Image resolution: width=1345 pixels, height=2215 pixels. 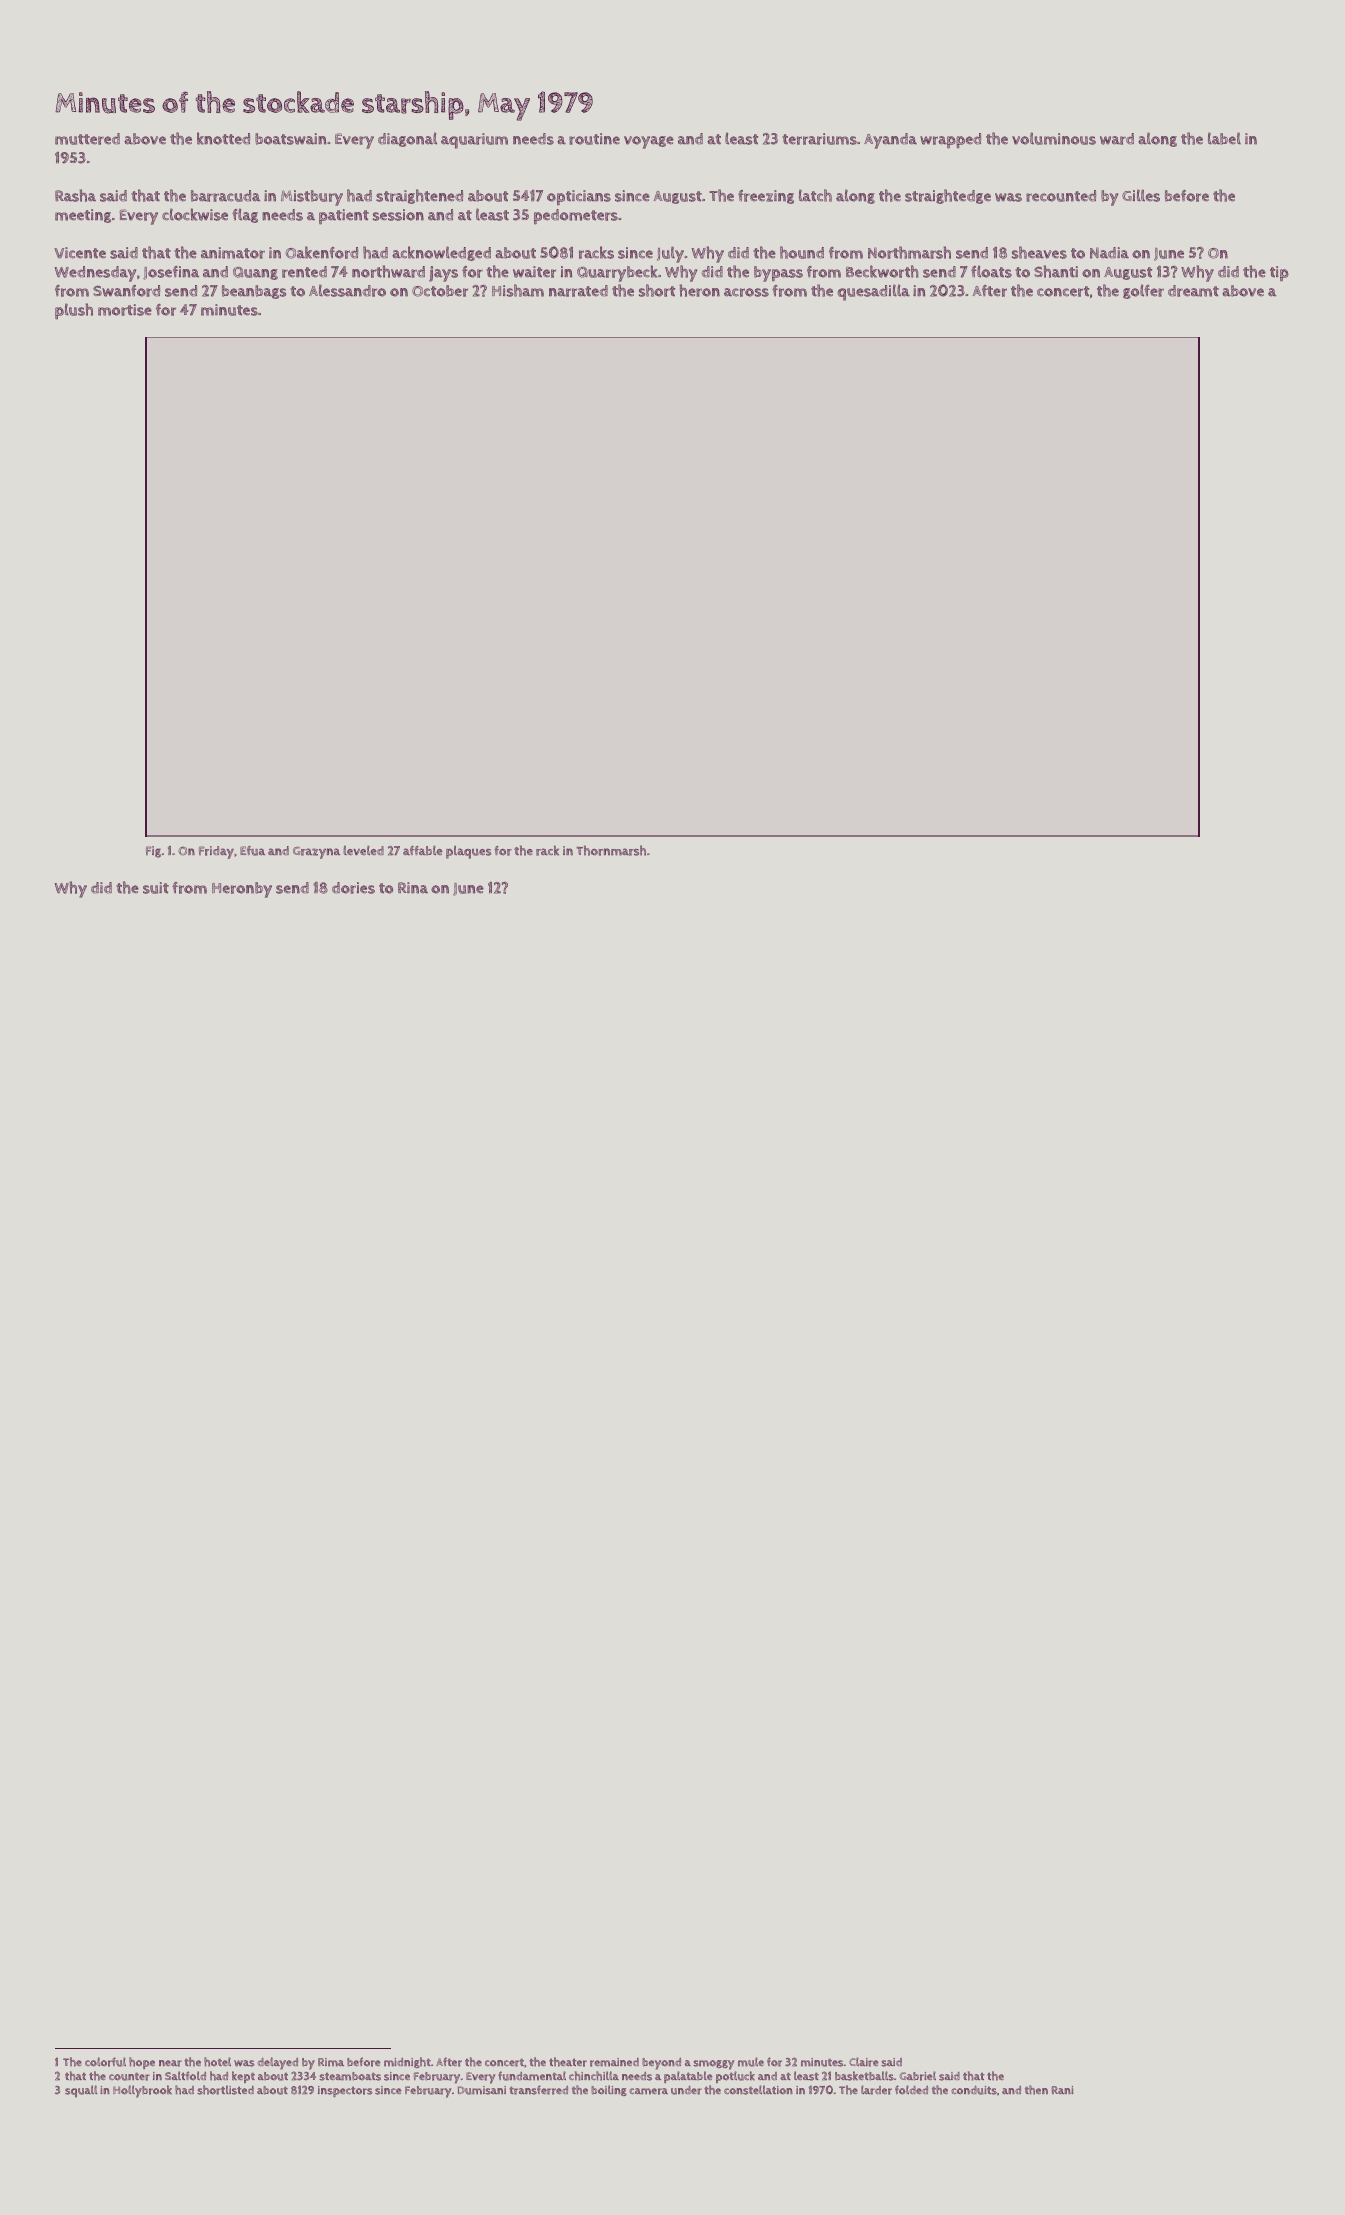 What do you see at coordinates (304, 272) in the document?
I see `rented` at bounding box center [304, 272].
